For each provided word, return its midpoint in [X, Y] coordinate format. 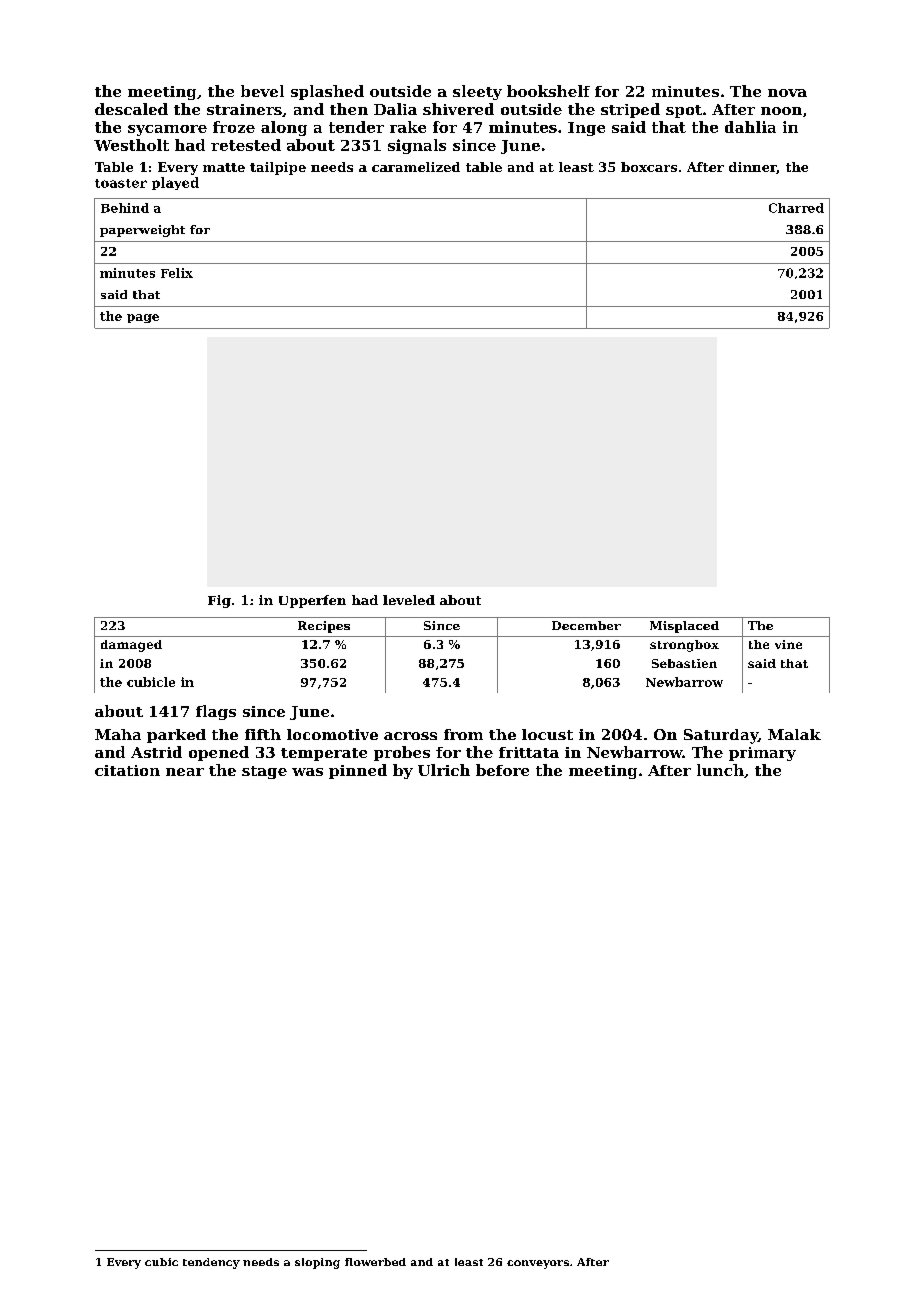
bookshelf [548, 91]
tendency [211, 1263]
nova [787, 93]
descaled [131, 109]
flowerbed [375, 1262]
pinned [358, 771]
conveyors [538, 1264]
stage [264, 772]
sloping [317, 1263]
